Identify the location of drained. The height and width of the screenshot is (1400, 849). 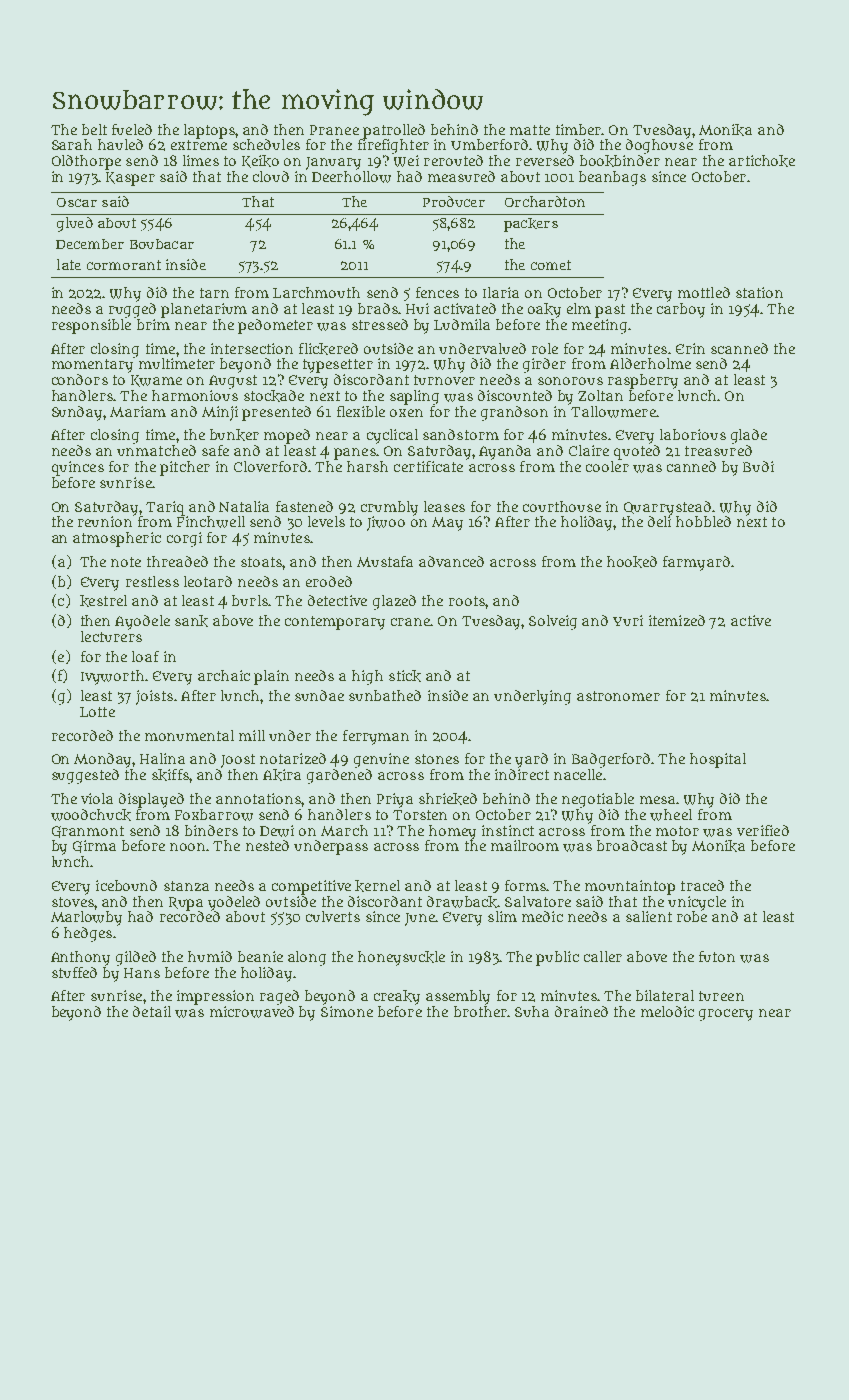
(581, 1011).
